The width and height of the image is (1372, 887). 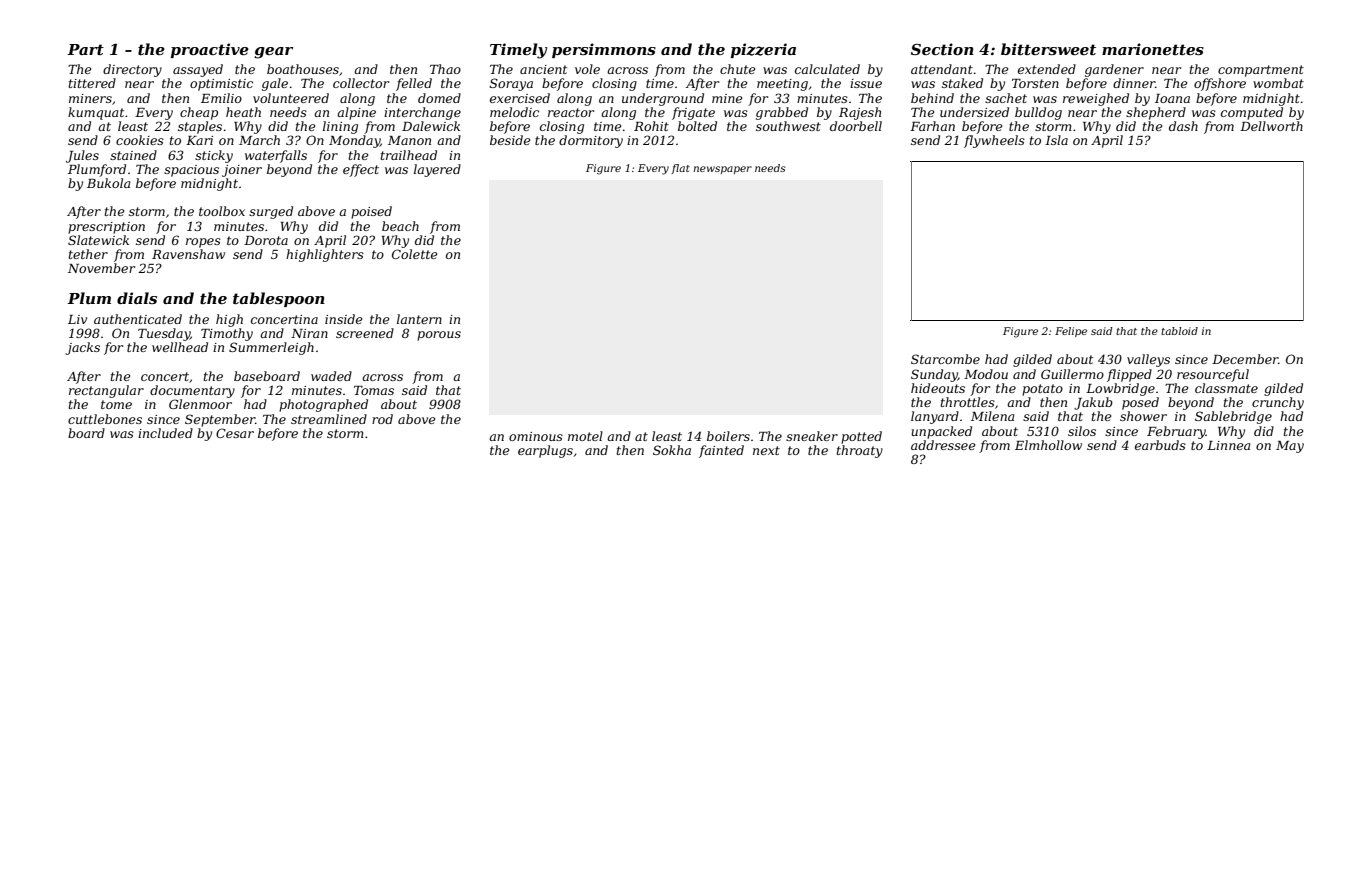 What do you see at coordinates (242, 171) in the image?
I see `joiner` at bounding box center [242, 171].
